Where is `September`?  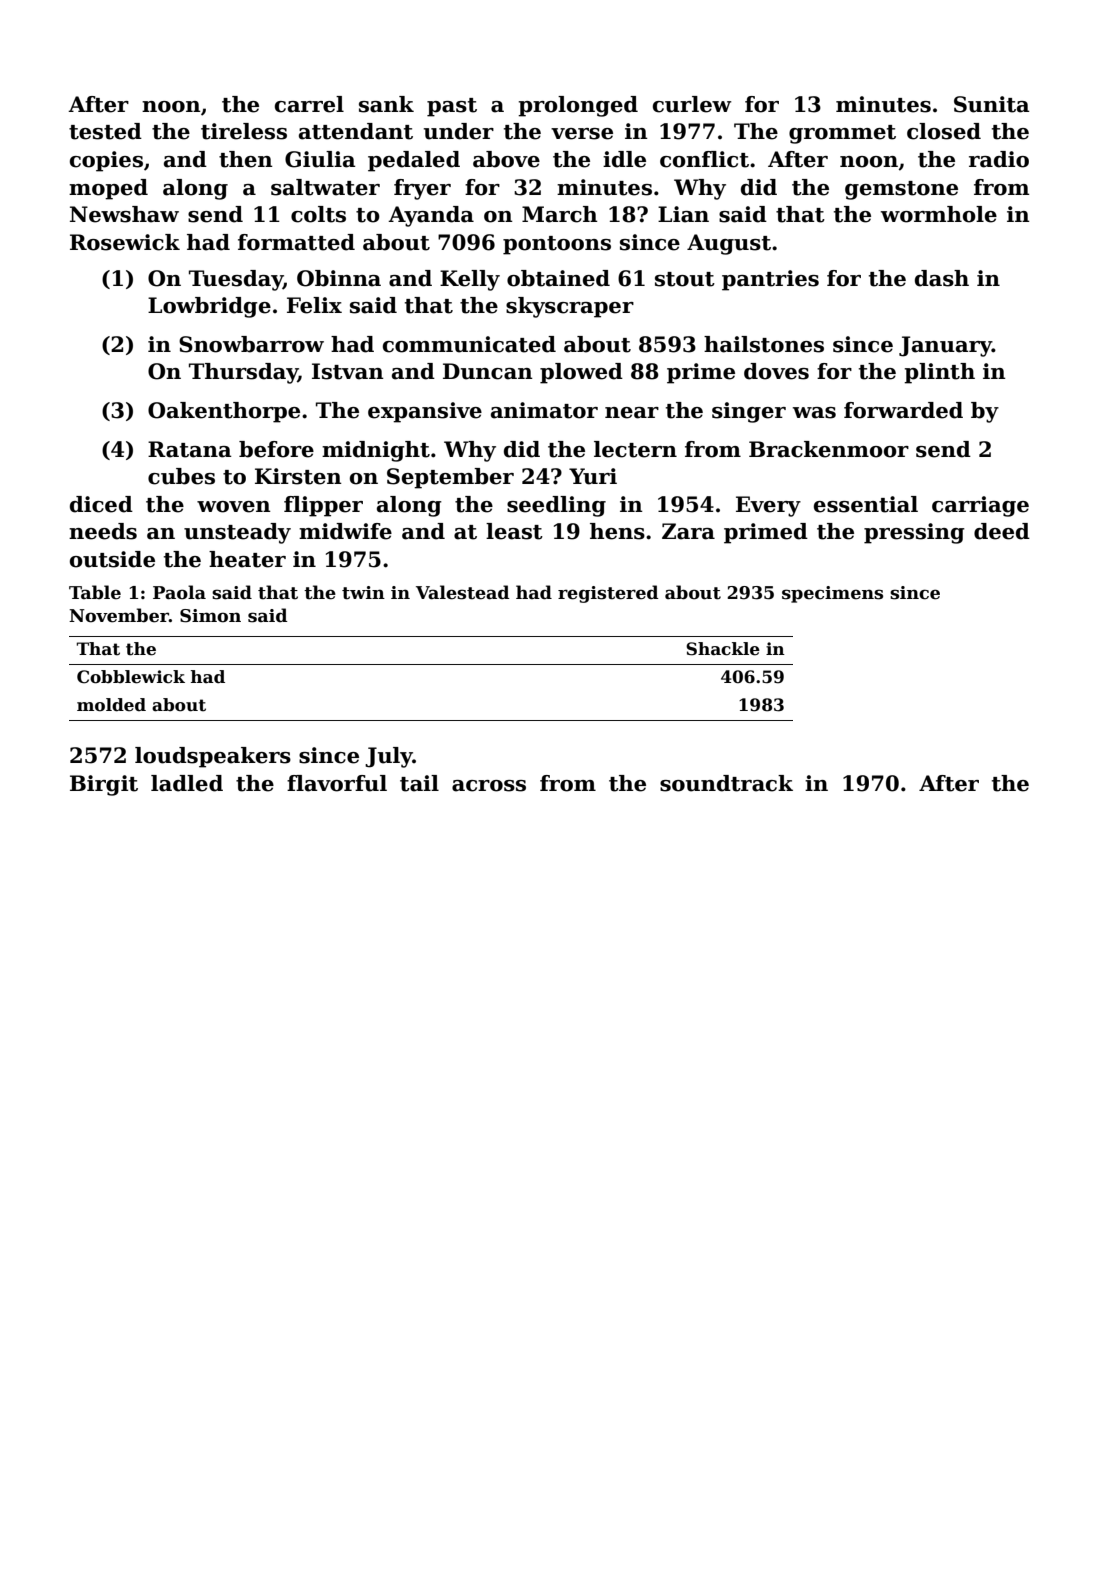
September is located at coordinates (450, 478).
